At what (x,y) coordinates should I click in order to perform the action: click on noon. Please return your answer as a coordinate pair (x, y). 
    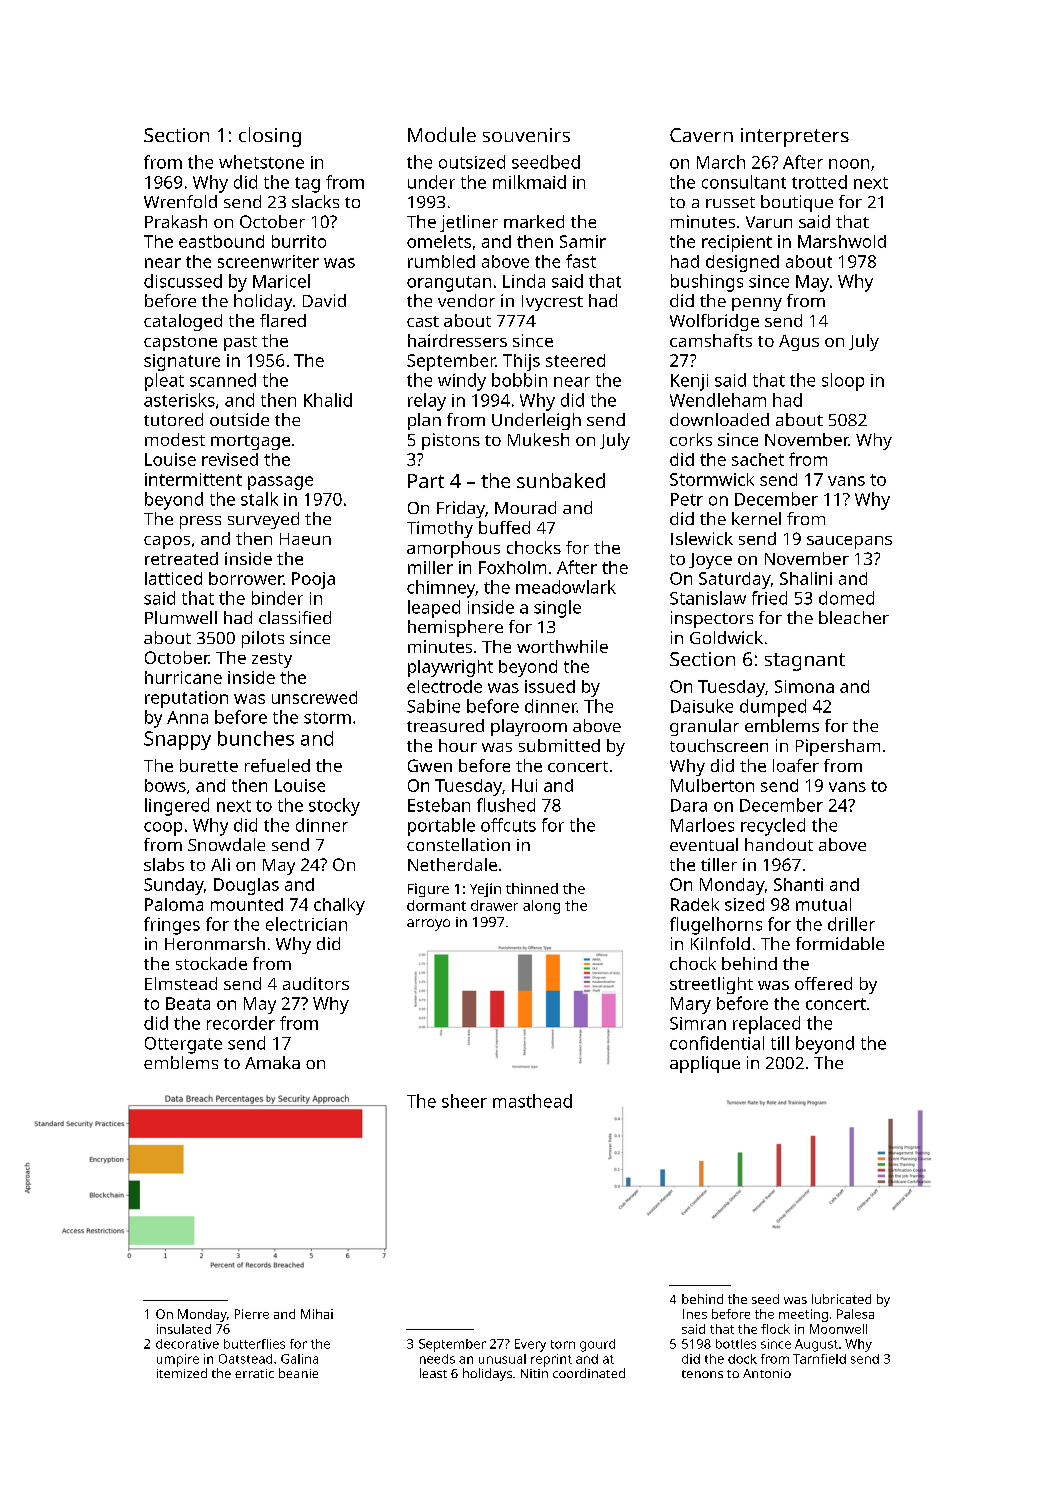
    Looking at the image, I should click on (849, 164).
